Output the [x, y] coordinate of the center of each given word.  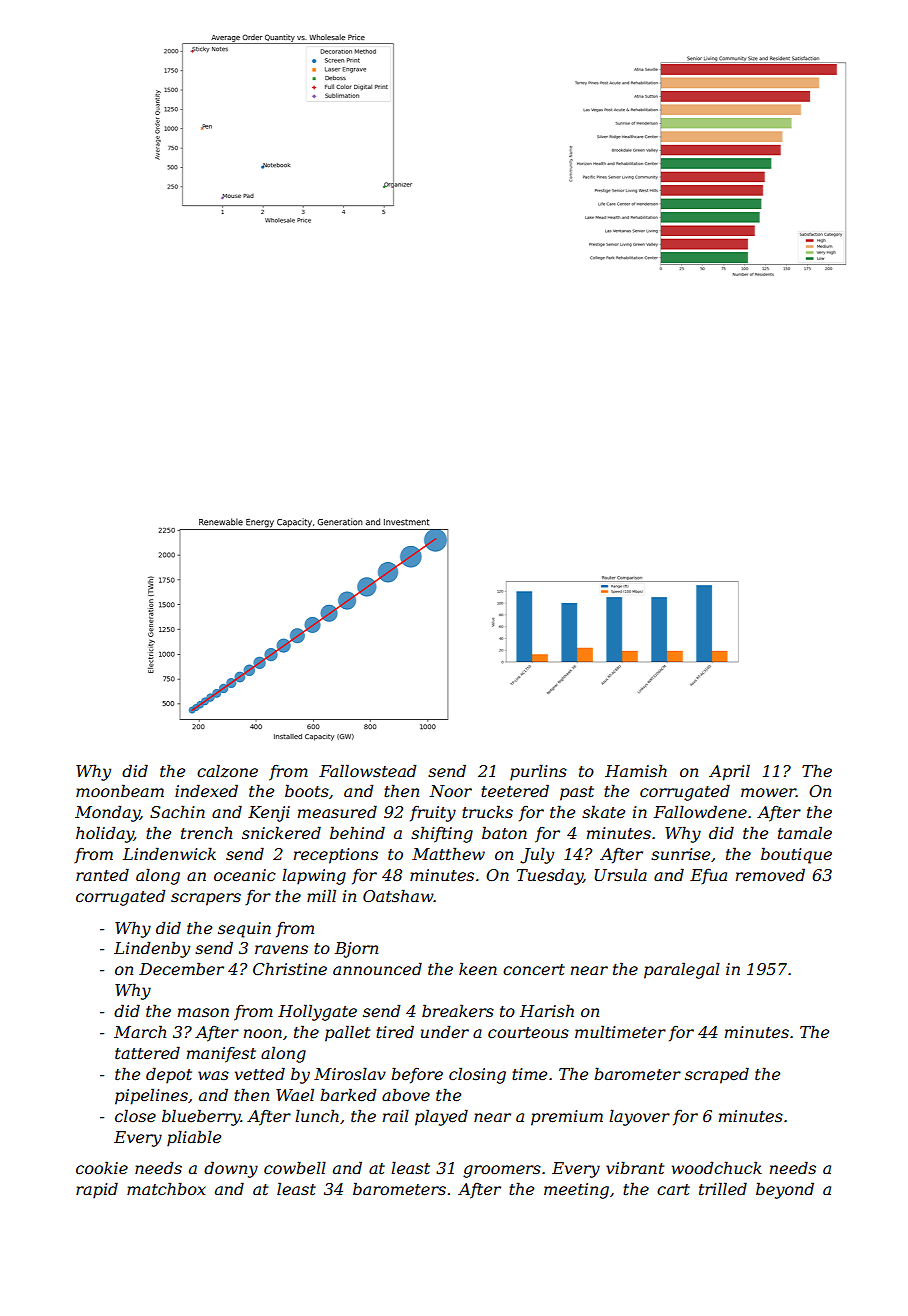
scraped [717, 1075]
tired [395, 1031]
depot [169, 1075]
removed [770, 874]
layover [639, 1117]
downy [231, 1169]
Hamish [636, 770]
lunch [317, 1115]
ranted [102, 874]
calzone [227, 771]
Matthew [448, 853]
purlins [538, 772]
